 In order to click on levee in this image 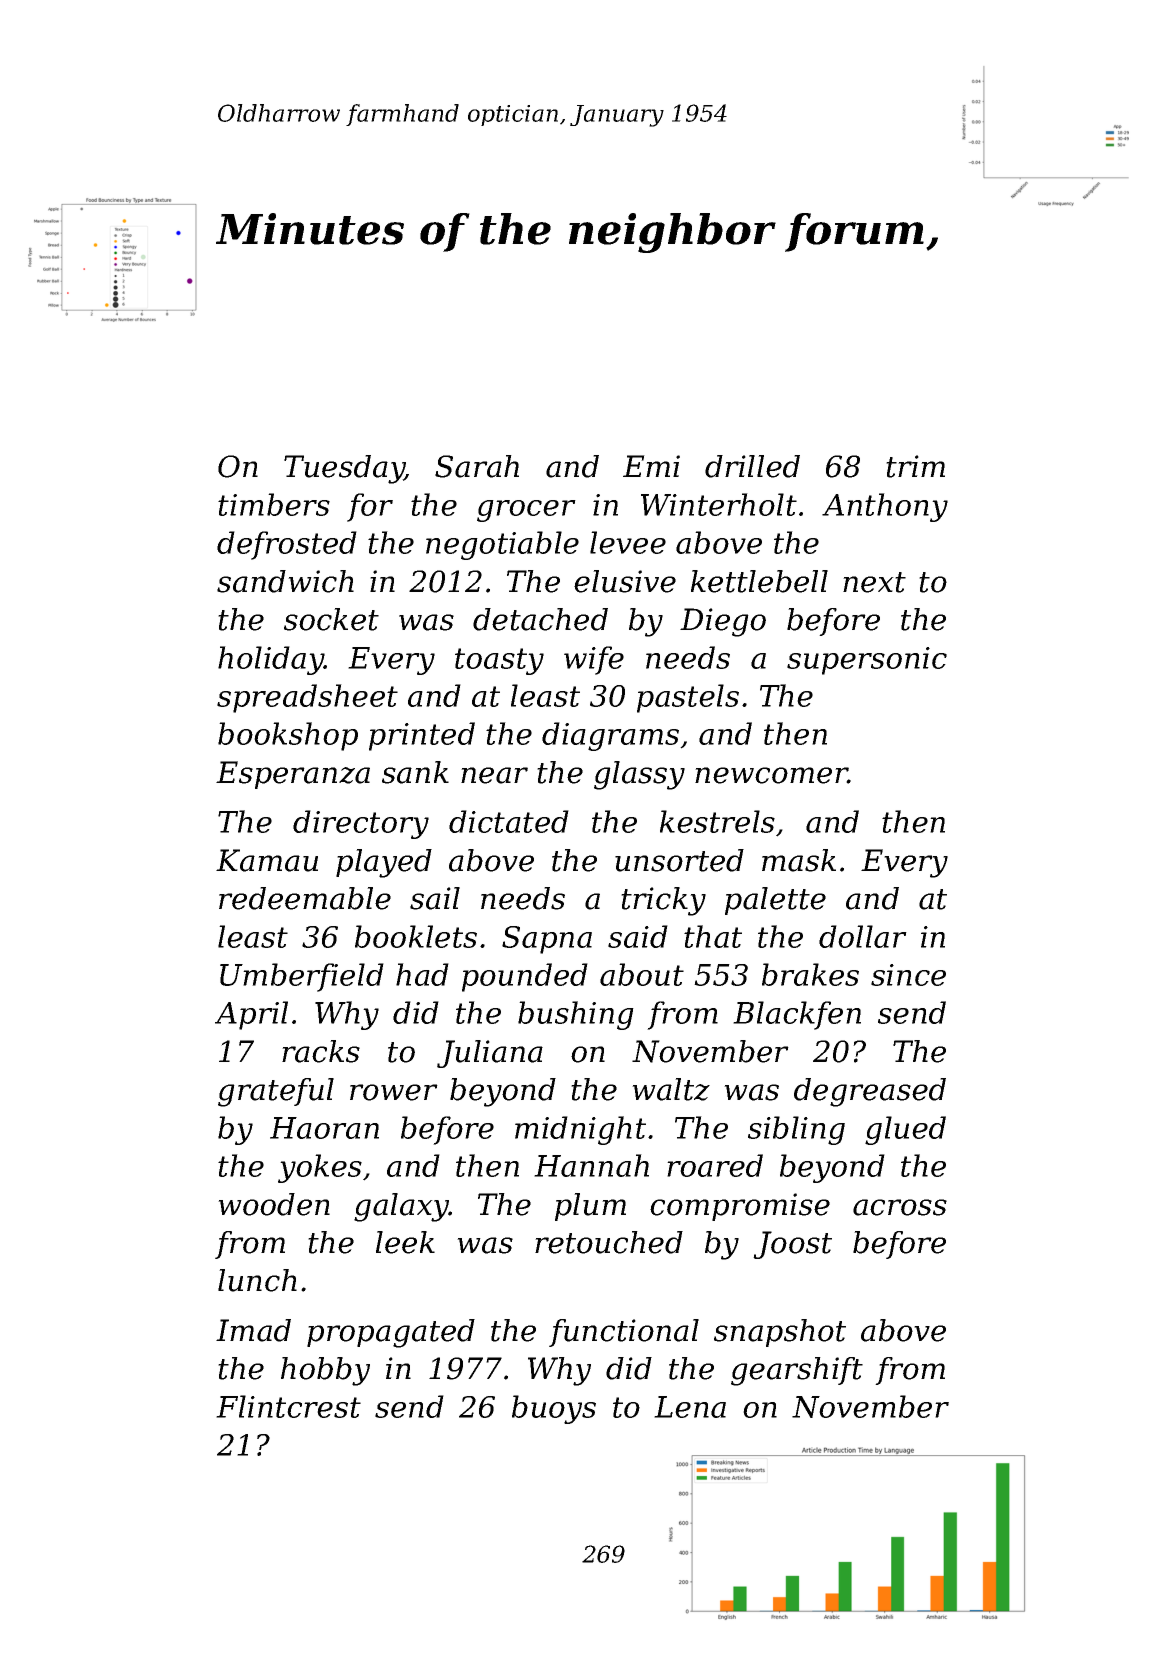, I will do `click(628, 542)`.
